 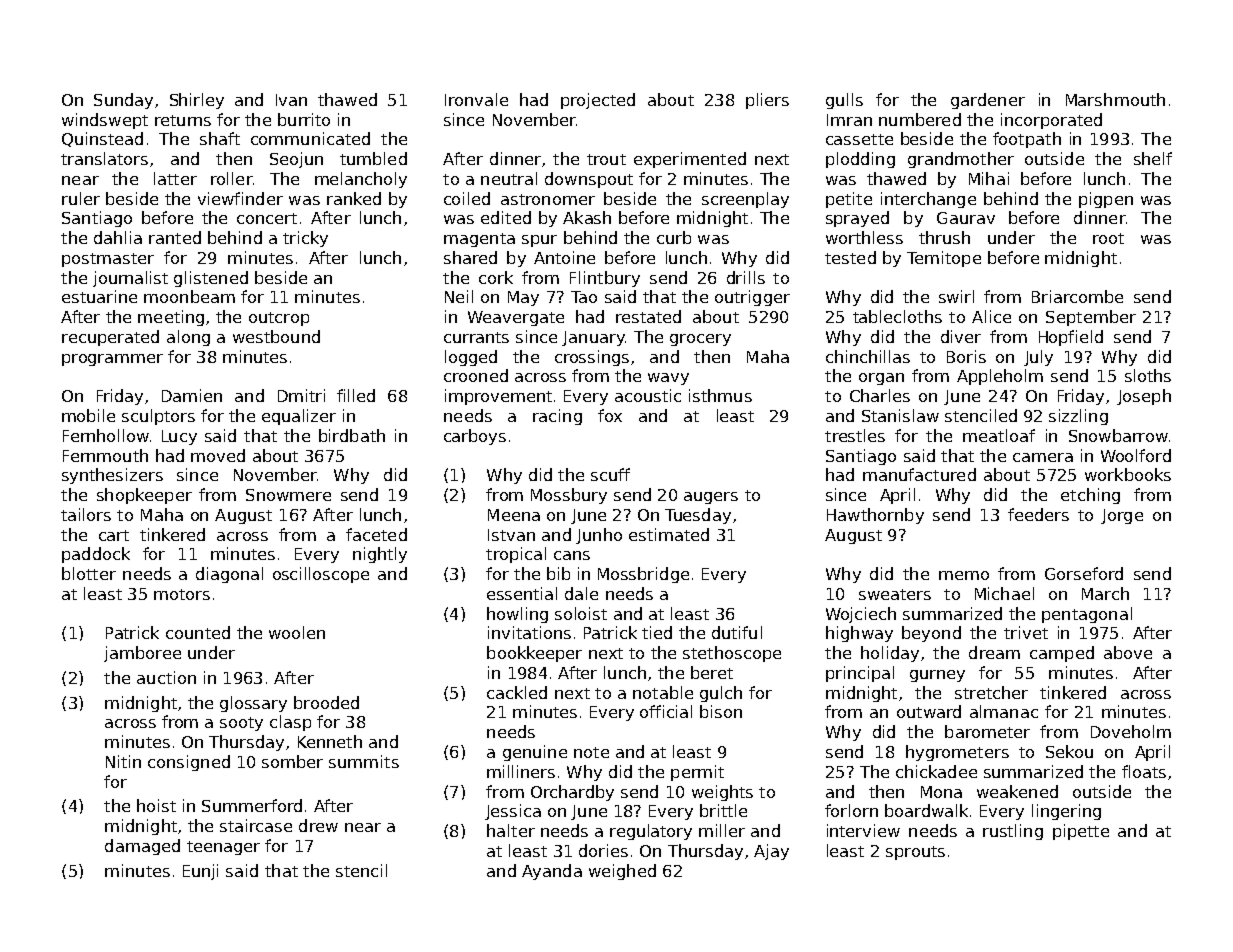 I want to click on Sunday, so click(x=123, y=101).
